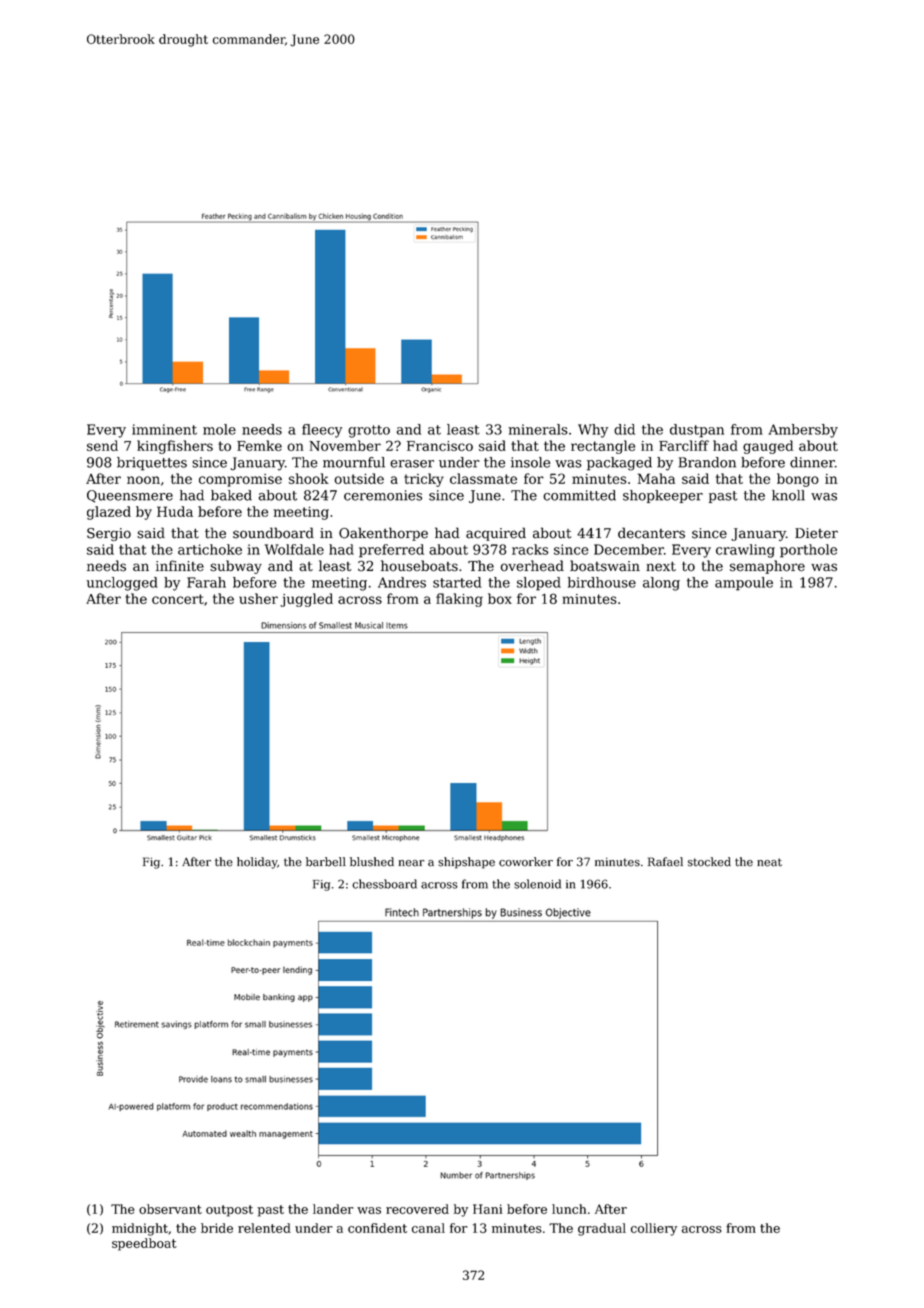  I want to click on dustpan, so click(697, 431).
